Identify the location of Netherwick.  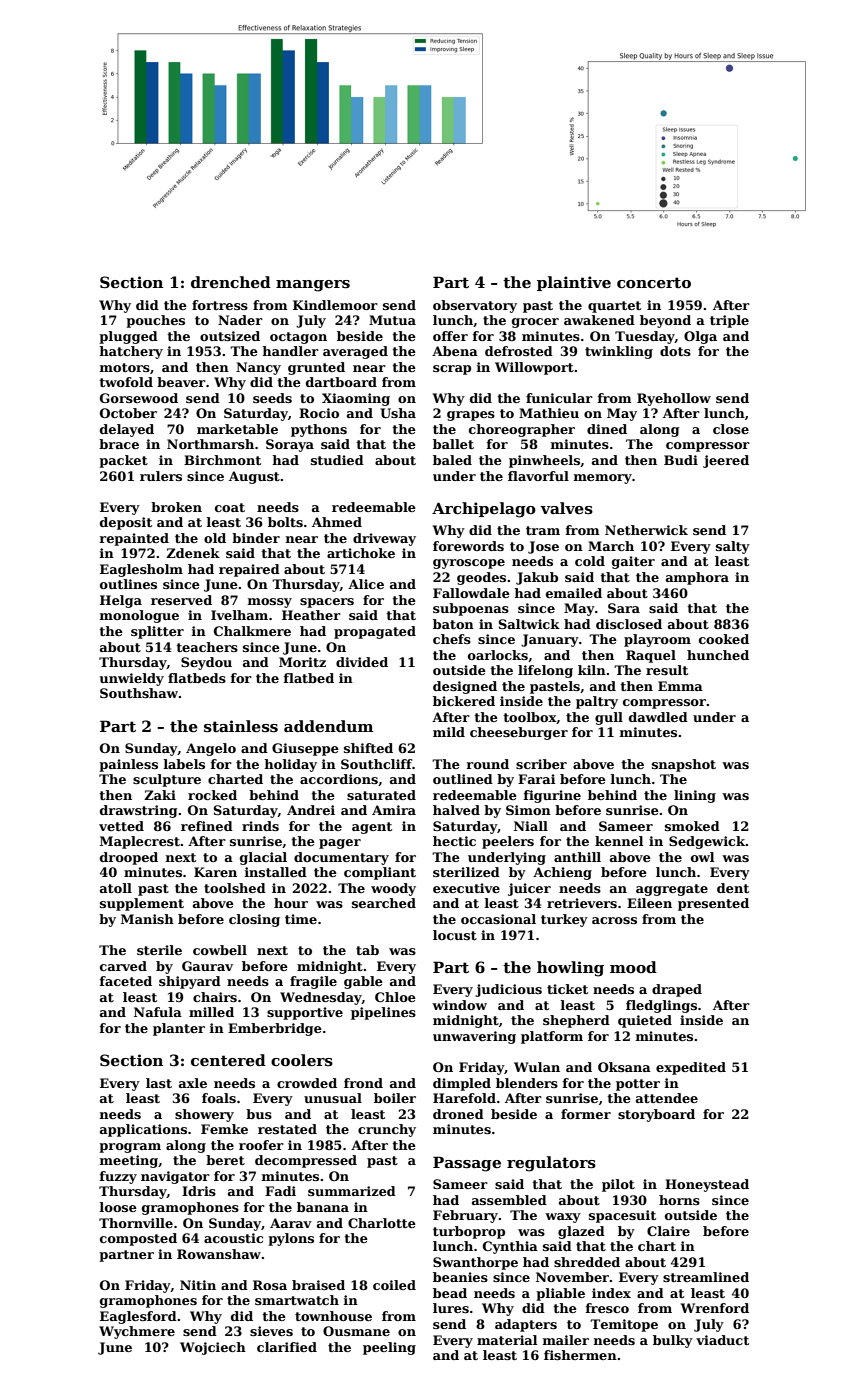
(646, 530).
